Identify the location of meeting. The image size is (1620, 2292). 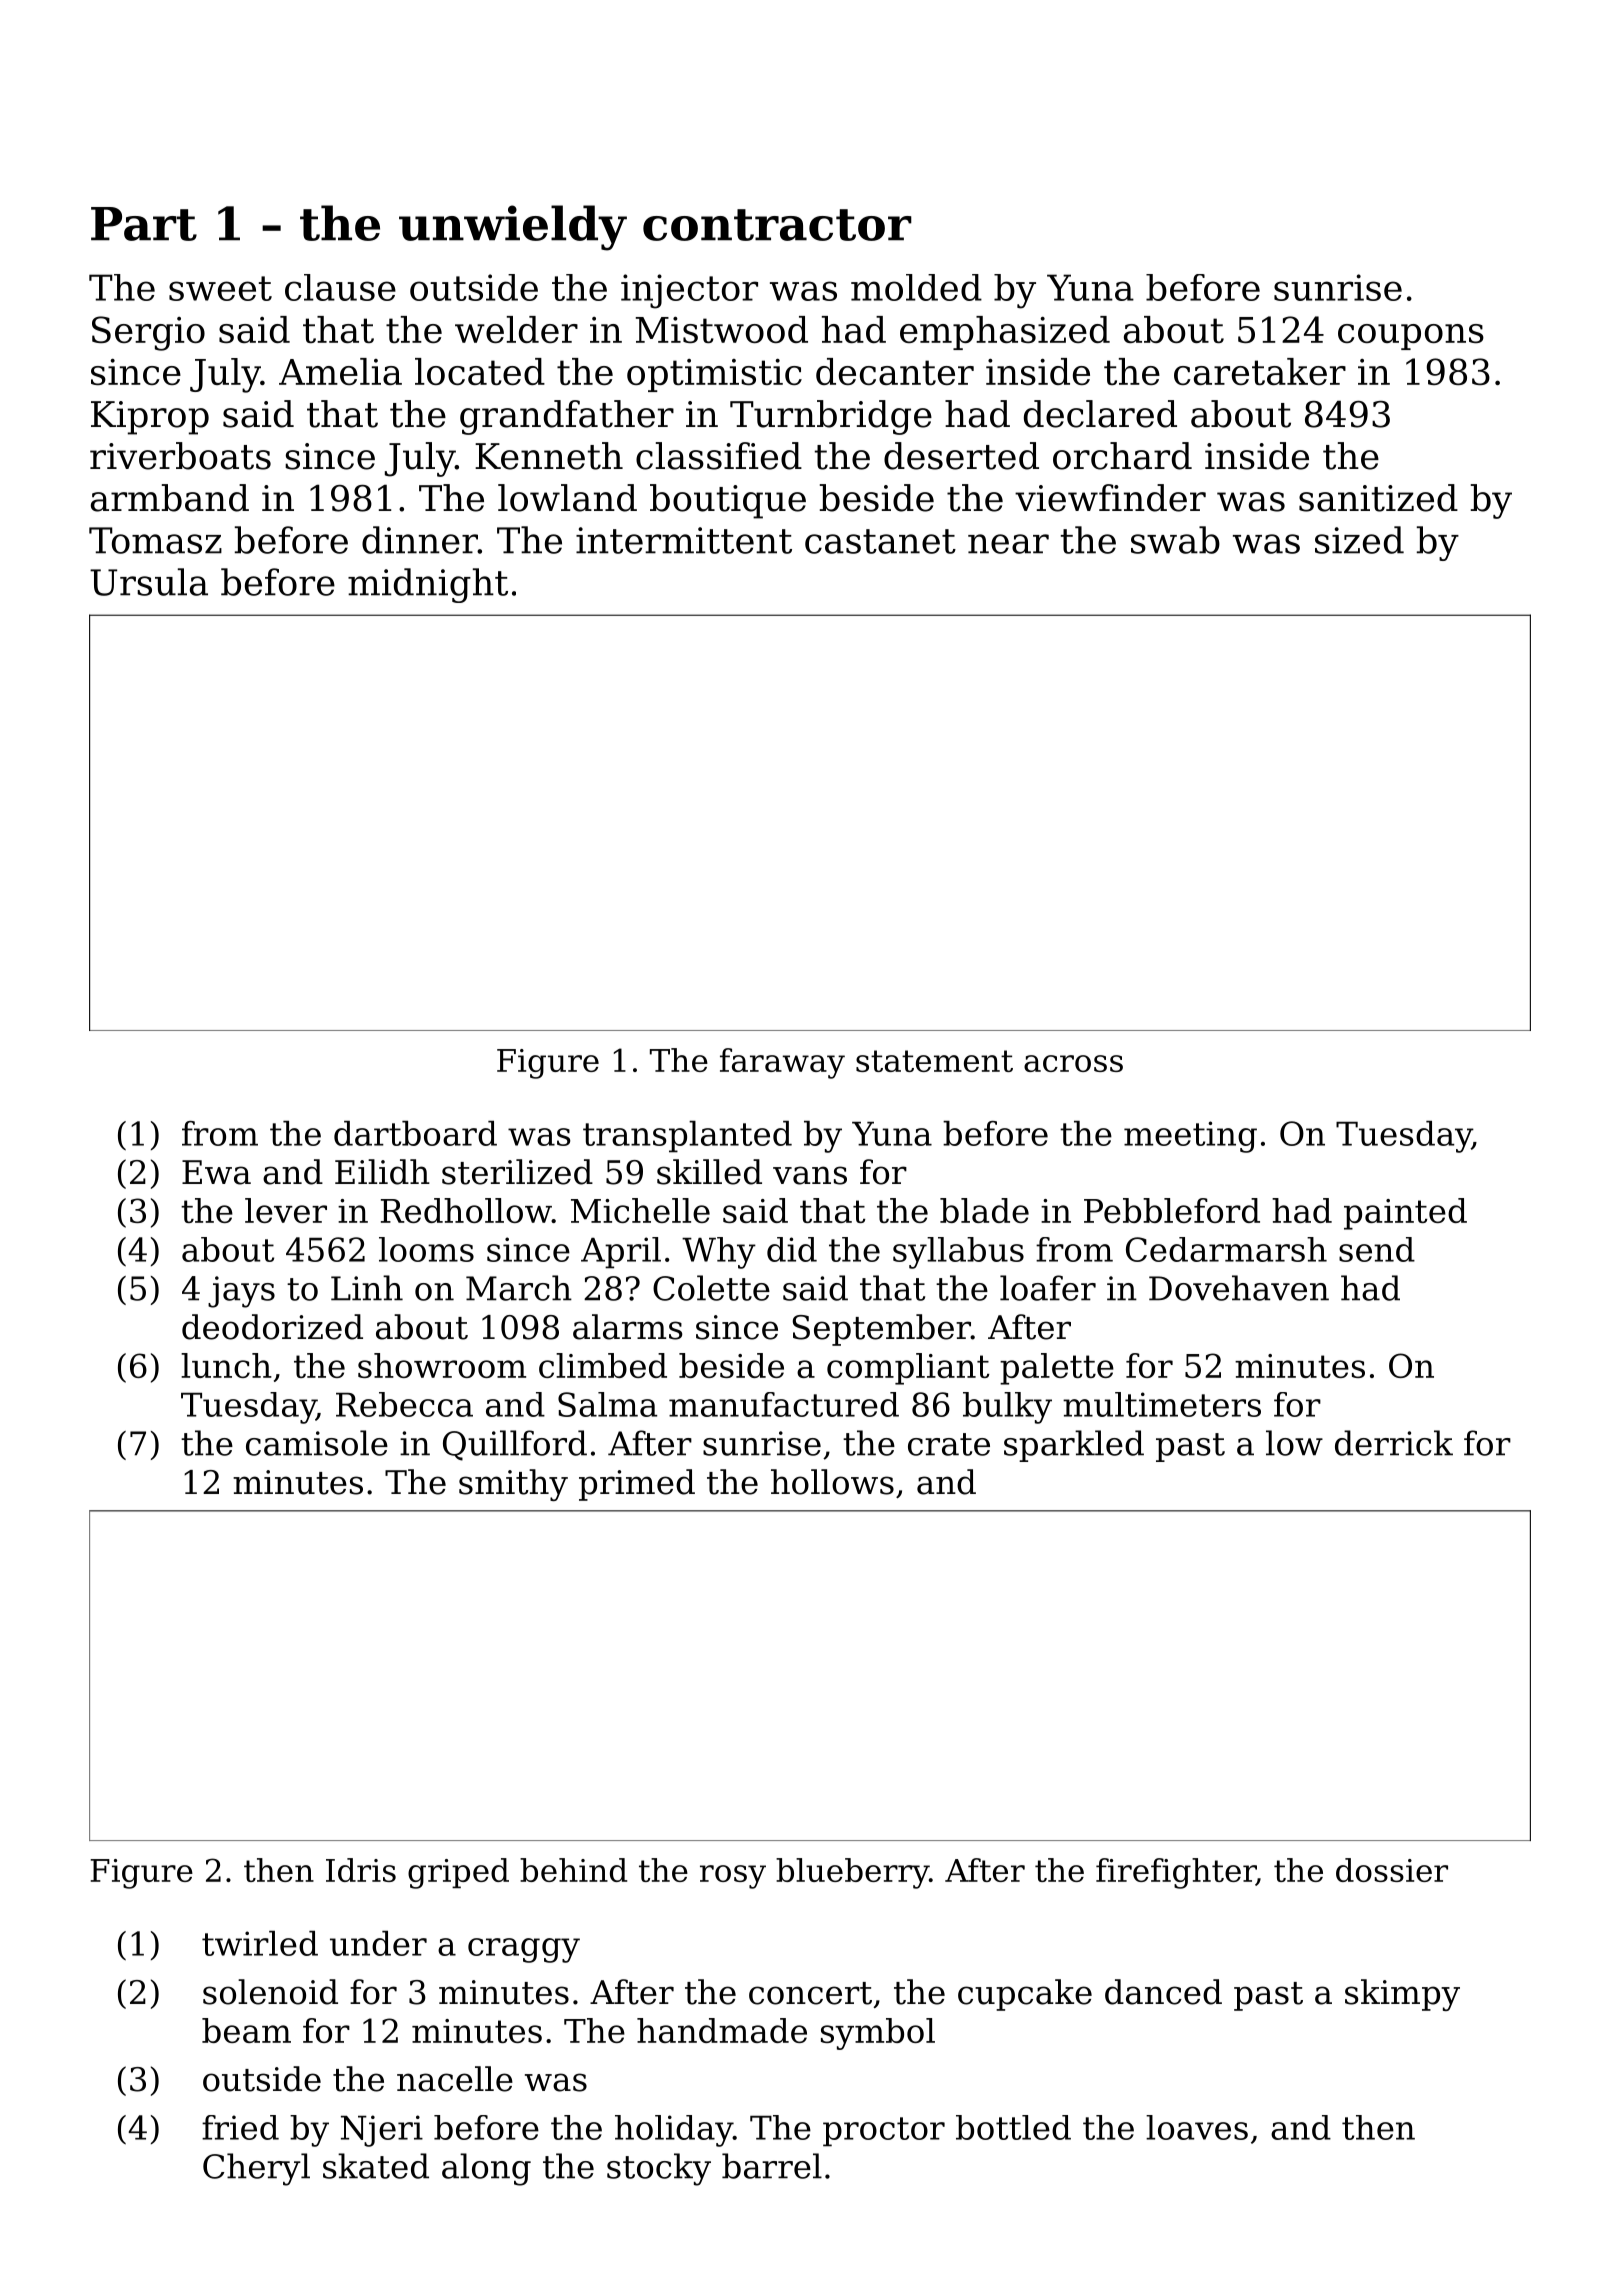
(1190, 1137).
